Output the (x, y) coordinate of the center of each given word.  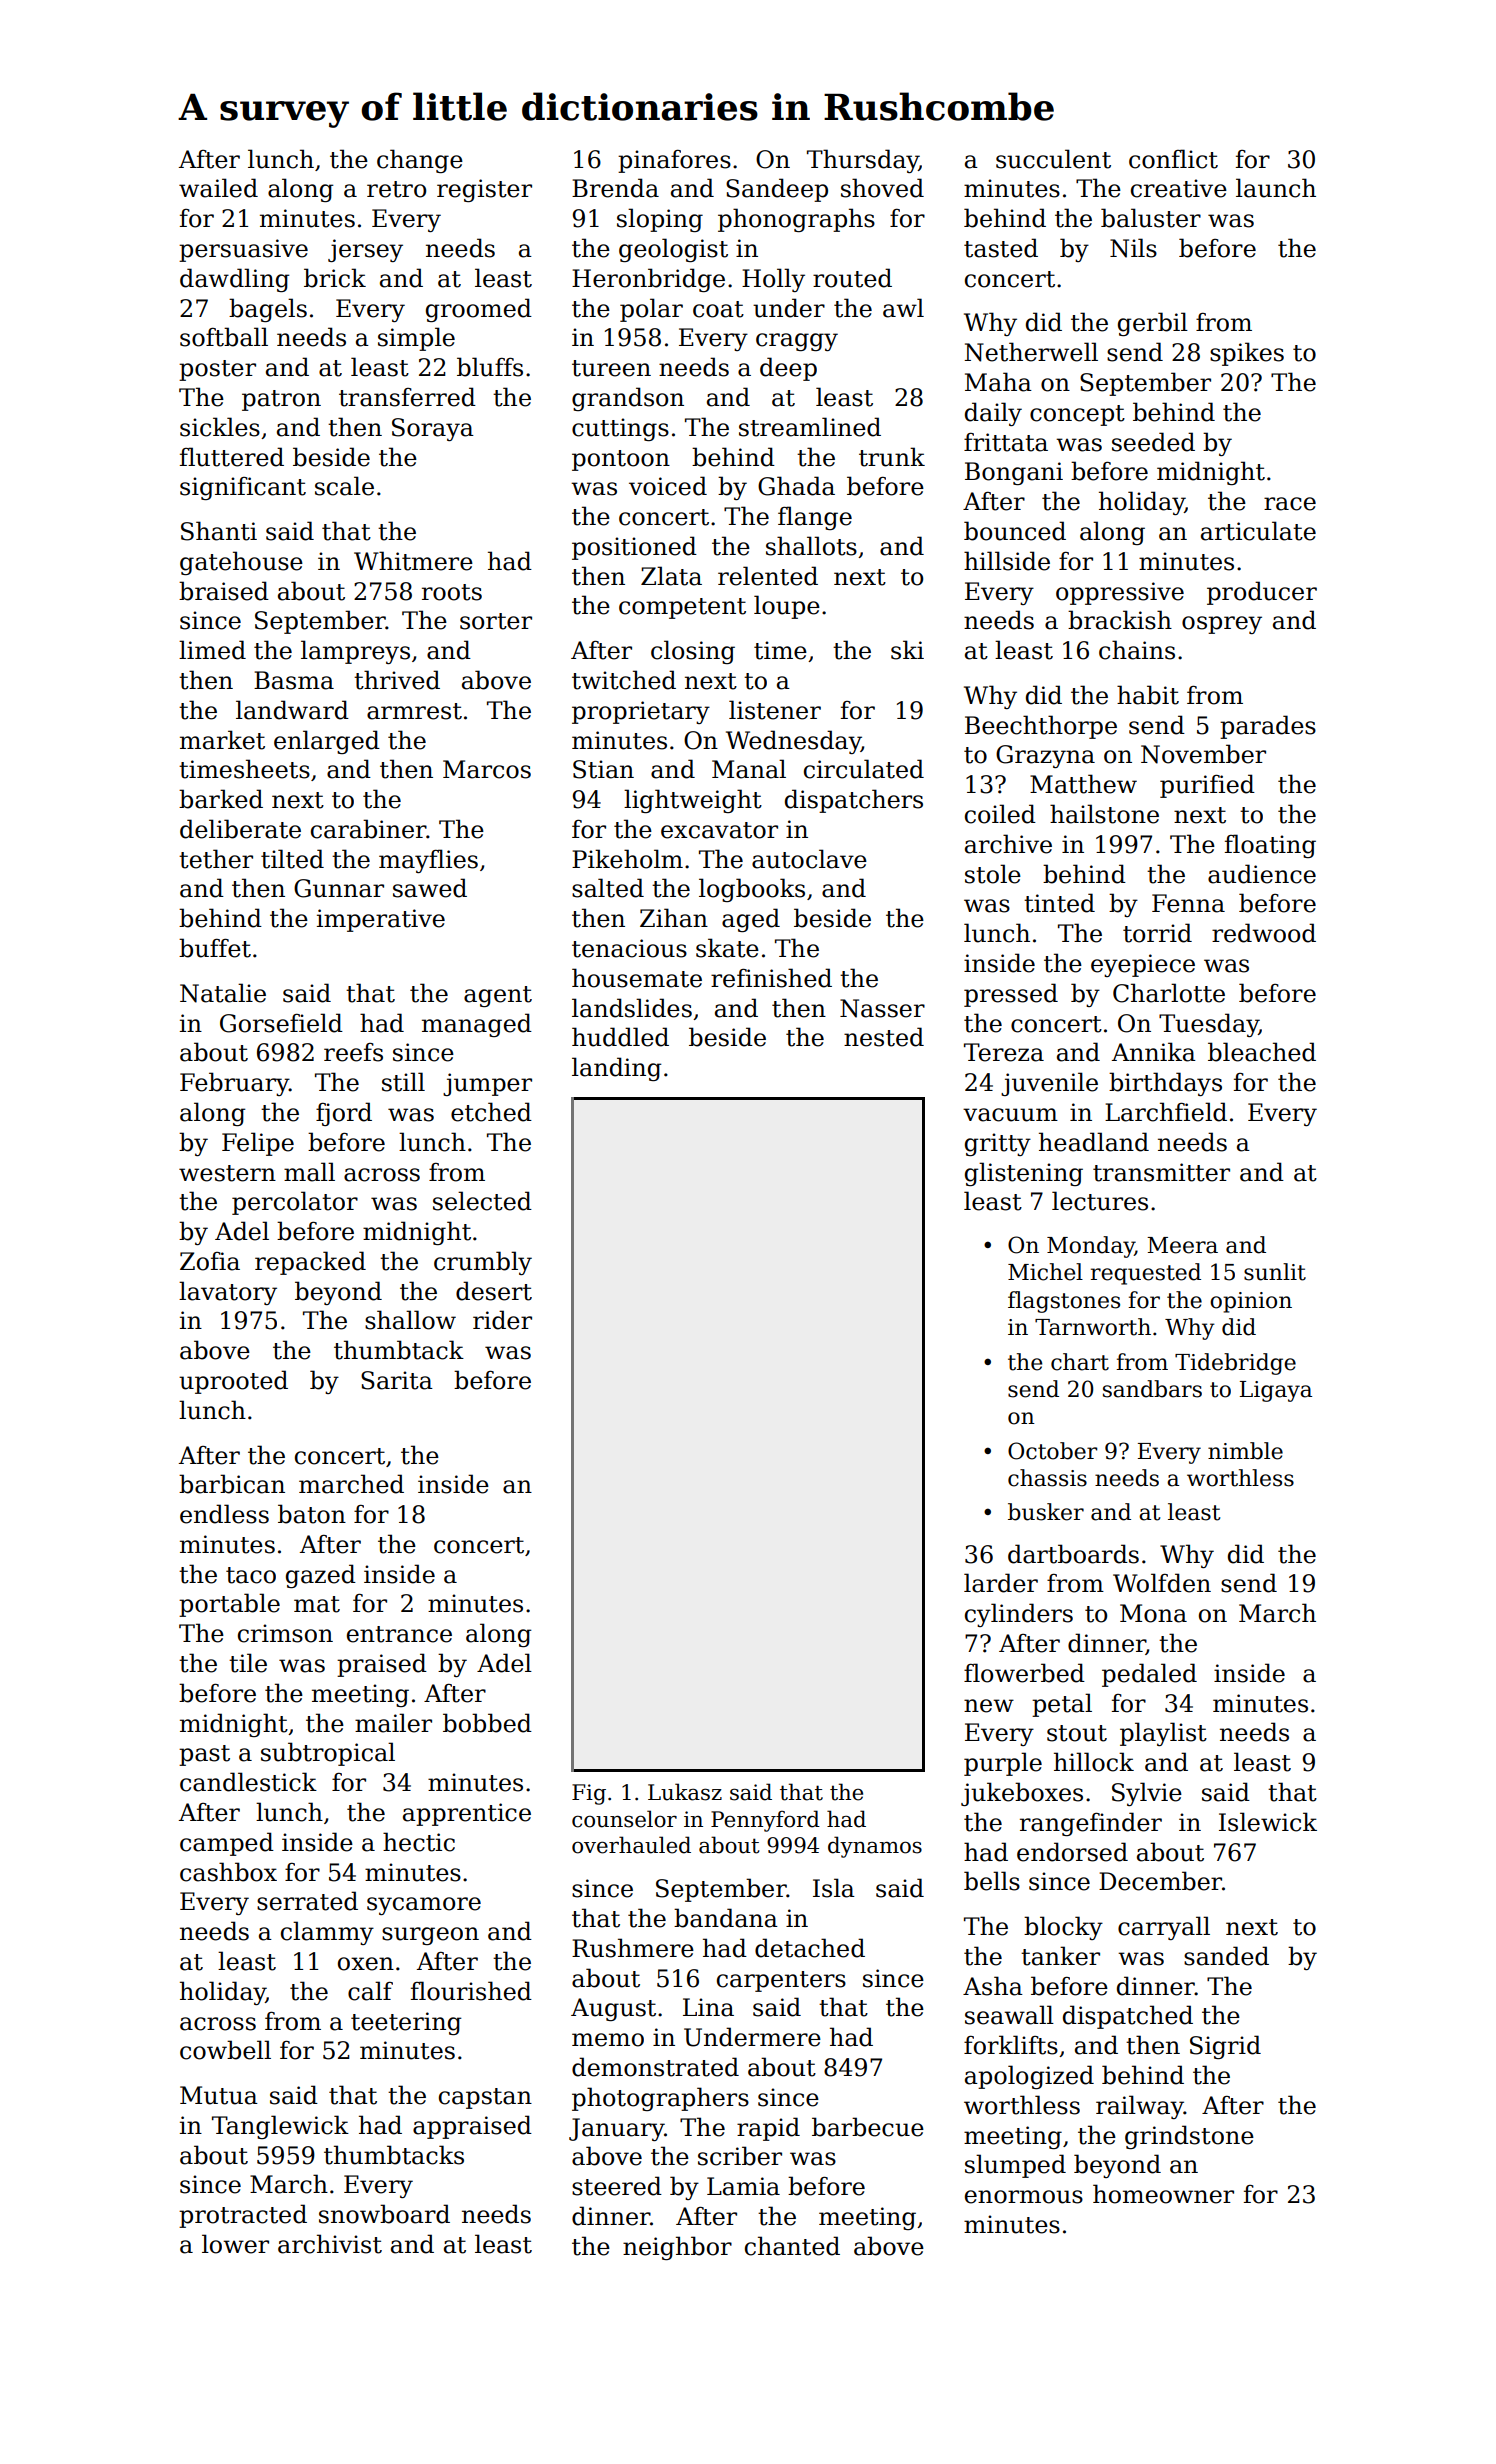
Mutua (219, 2095)
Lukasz (685, 1792)
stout (1077, 1733)
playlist (1163, 1734)
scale (344, 486)
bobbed (487, 1723)
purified (1207, 786)
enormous (1024, 2197)
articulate (1258, 531)
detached (810, 1948)
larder (1001, 1583)
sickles (220, 427)
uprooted (233, 1382)
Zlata (671, 576)
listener (775, 710)
